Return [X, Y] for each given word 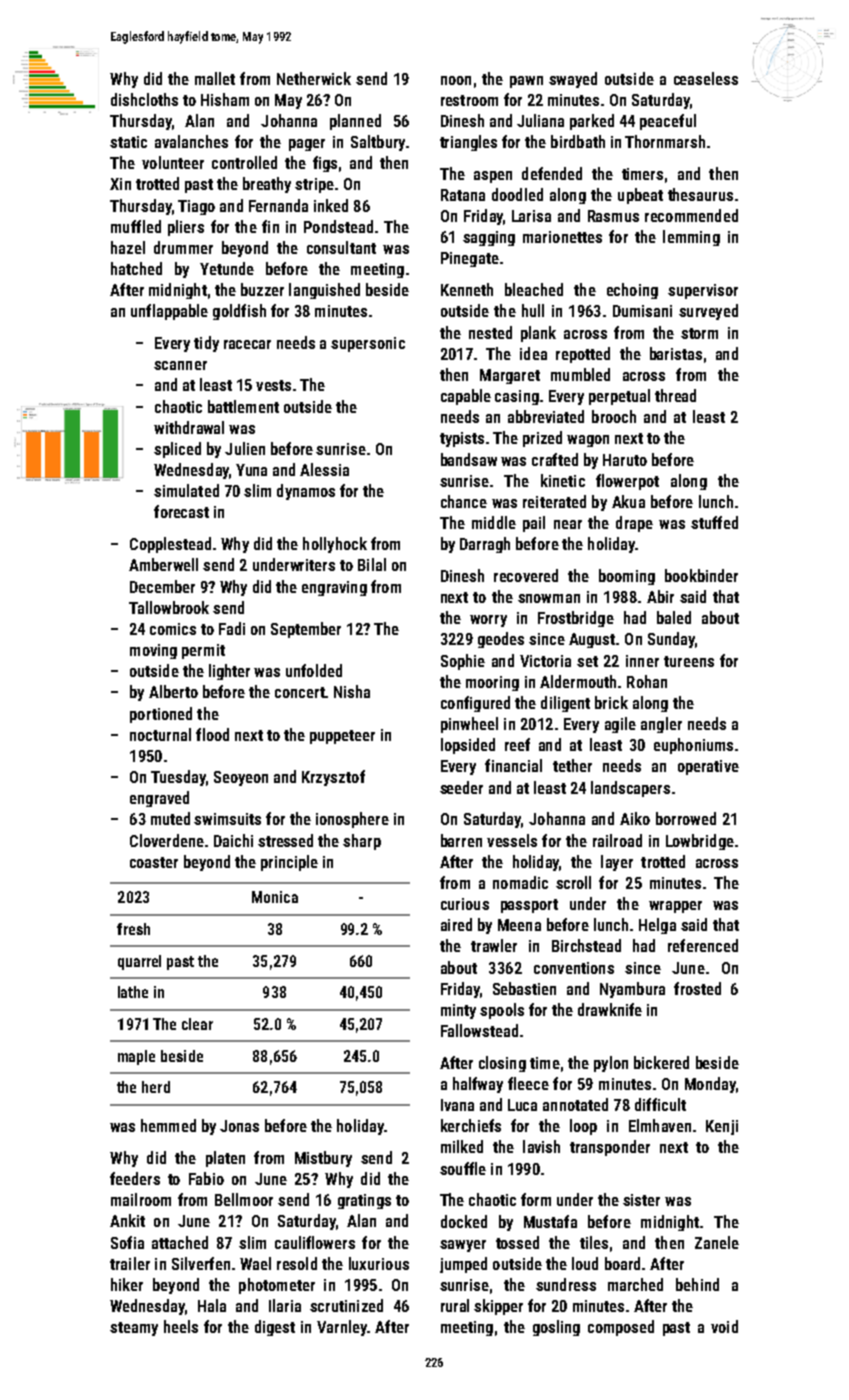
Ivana [457, 1105]
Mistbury [323, 1159]
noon [456, 80]
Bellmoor [244, 1199]
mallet [215, 78]
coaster [154, 862]
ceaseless [706, 78]
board [622, 1263]
